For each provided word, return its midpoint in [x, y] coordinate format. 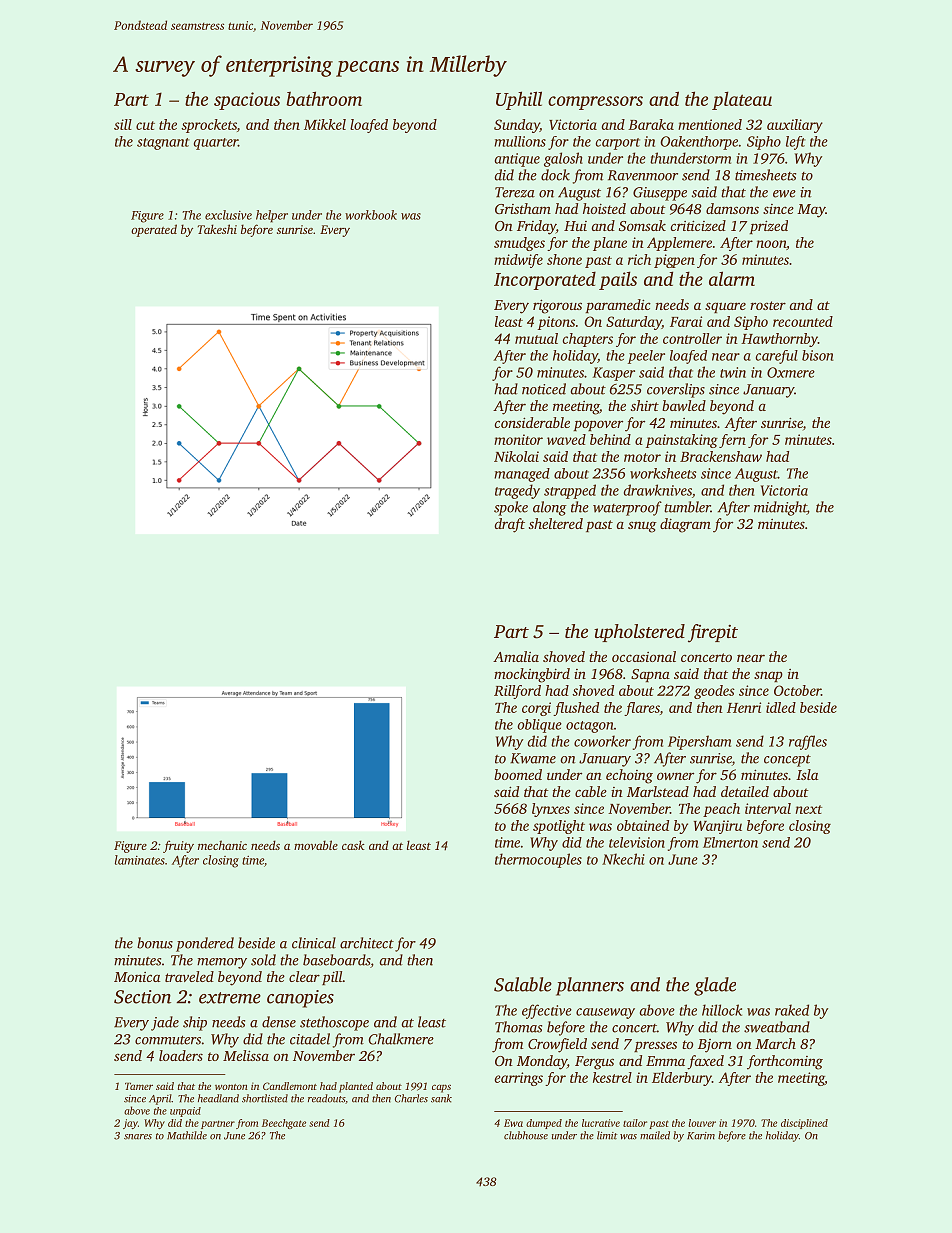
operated [154, 230]
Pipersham [699, 742]
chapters [588, 340]
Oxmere [791, 372]
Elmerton [730, 842]
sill [123, 124]
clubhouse [526, 1135]
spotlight [559, 827]
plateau [742, 100]
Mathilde [187, 1135]
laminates [140, 860]
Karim [701, 1136]
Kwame [533, 758]
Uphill [519, 100]
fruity [178, 846]
